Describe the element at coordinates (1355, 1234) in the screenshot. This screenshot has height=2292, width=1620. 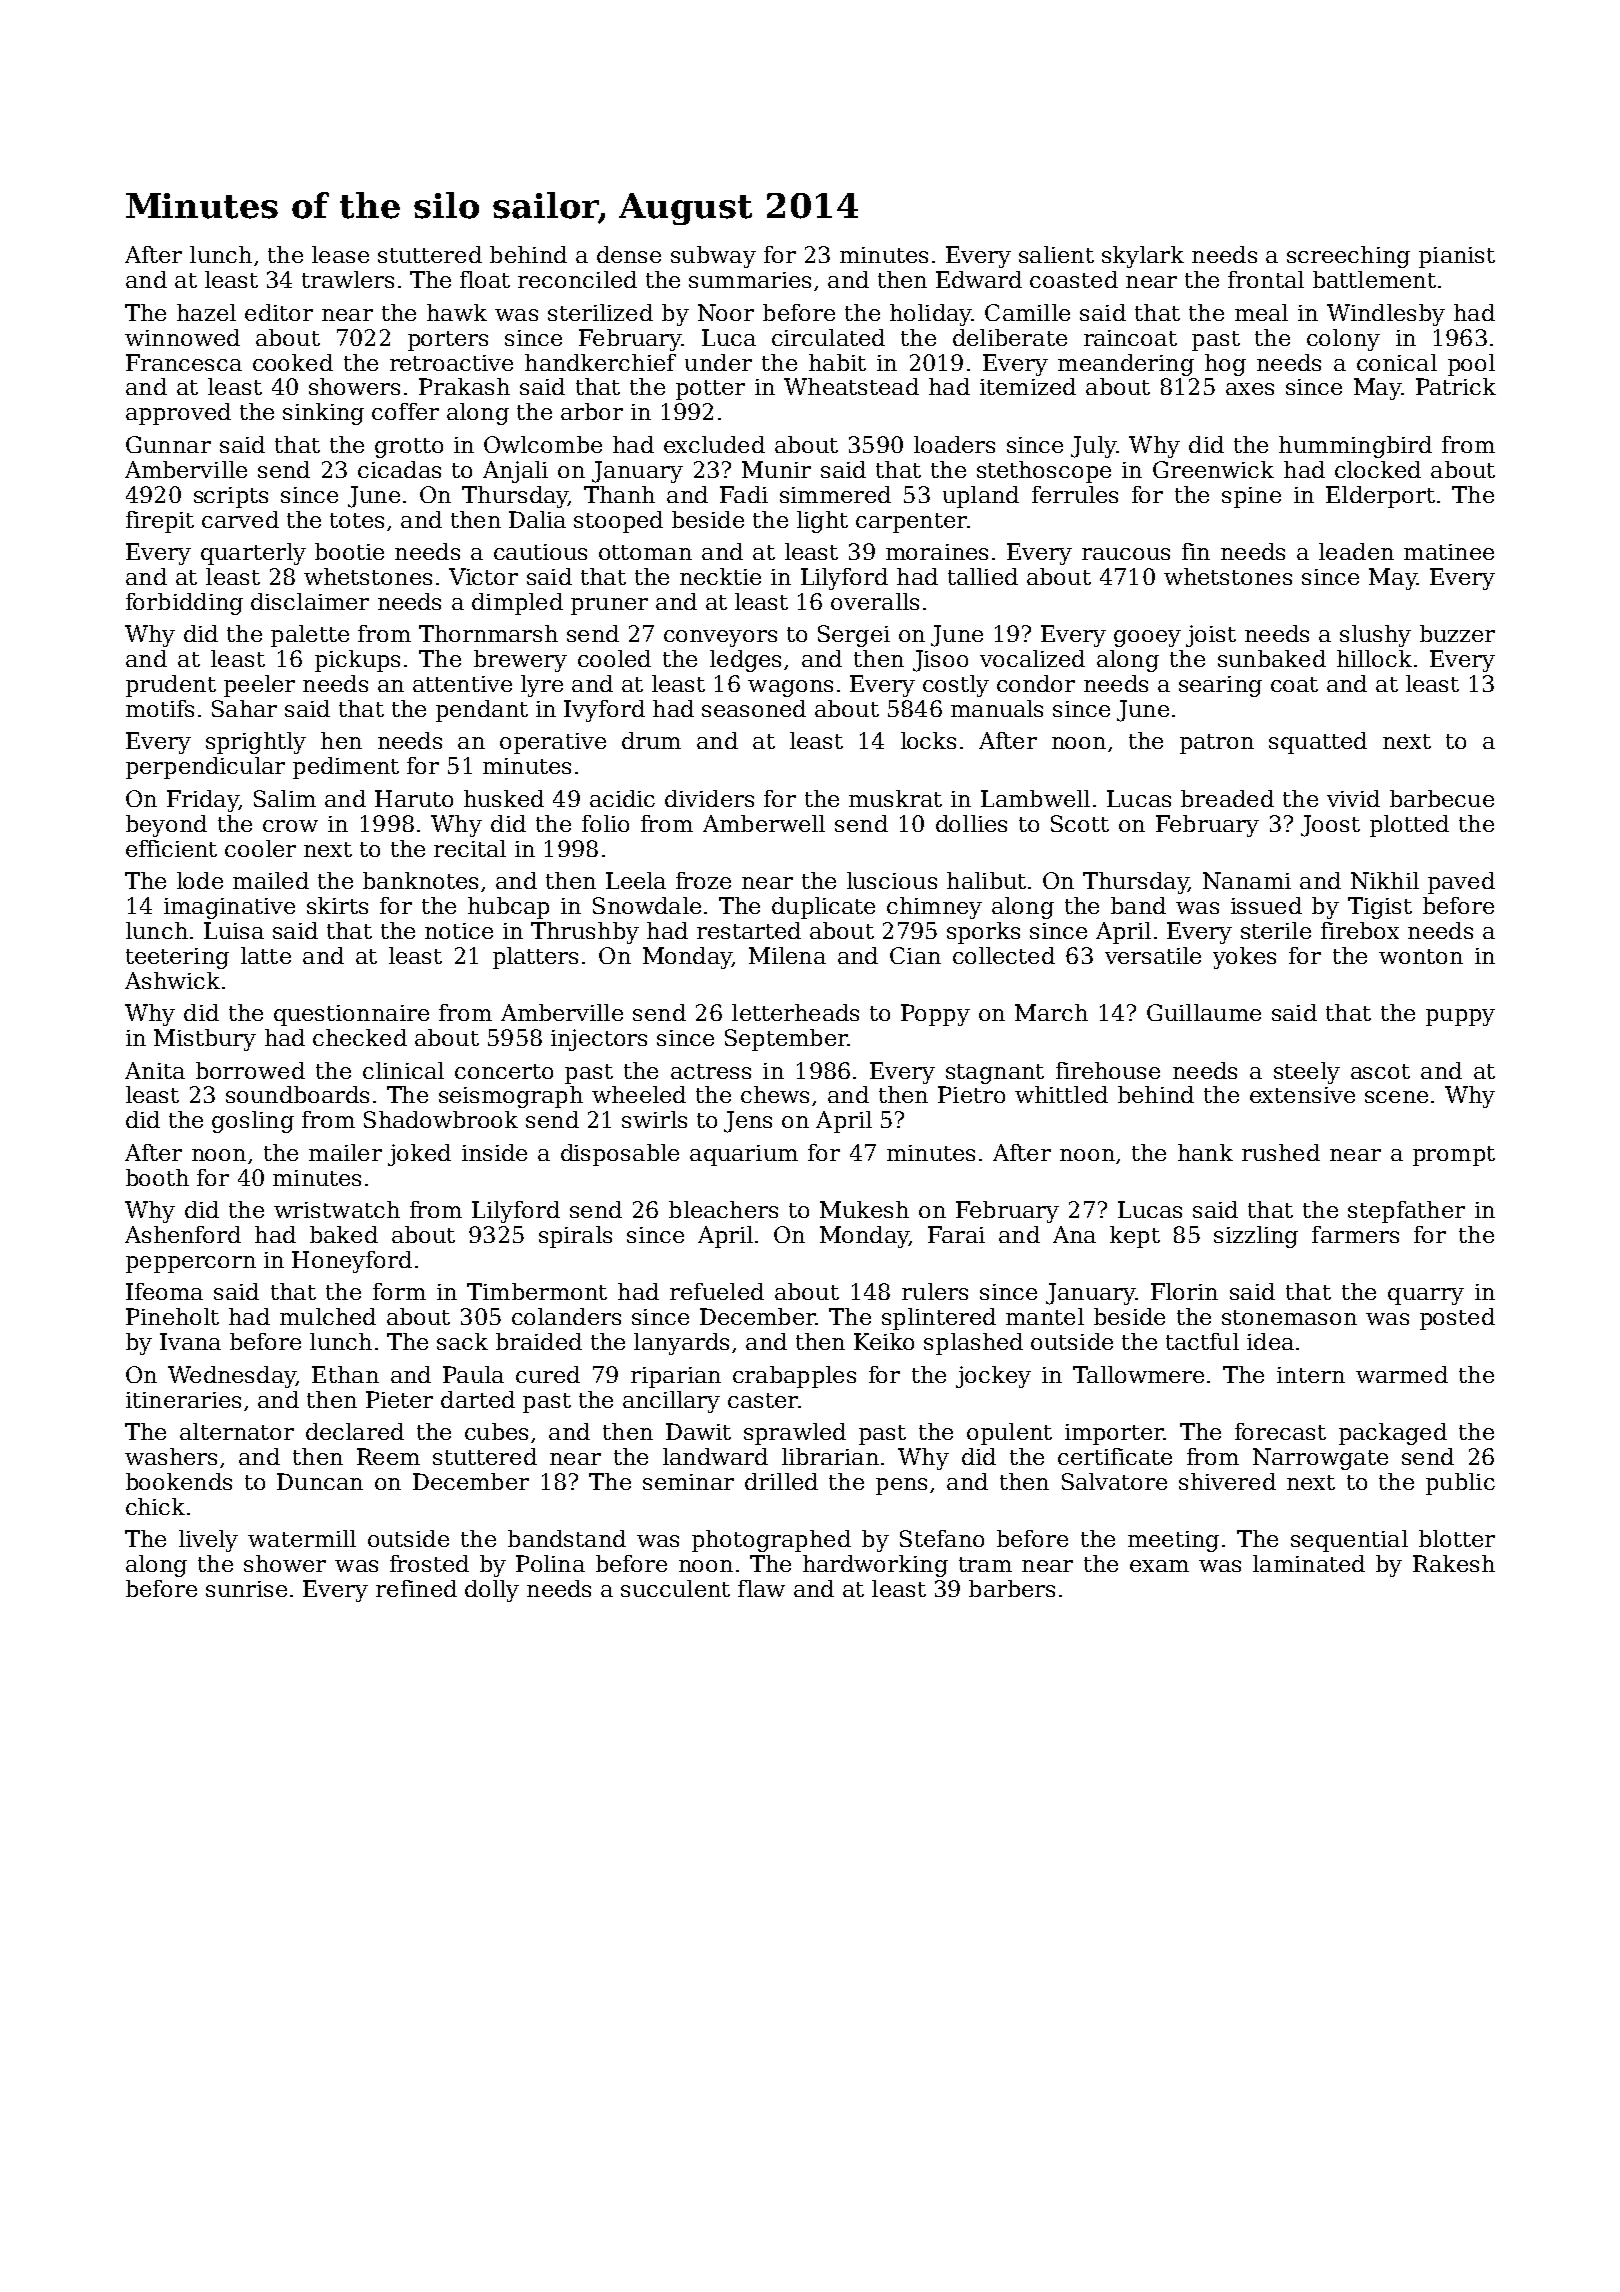
I see `farmers` at that location.
